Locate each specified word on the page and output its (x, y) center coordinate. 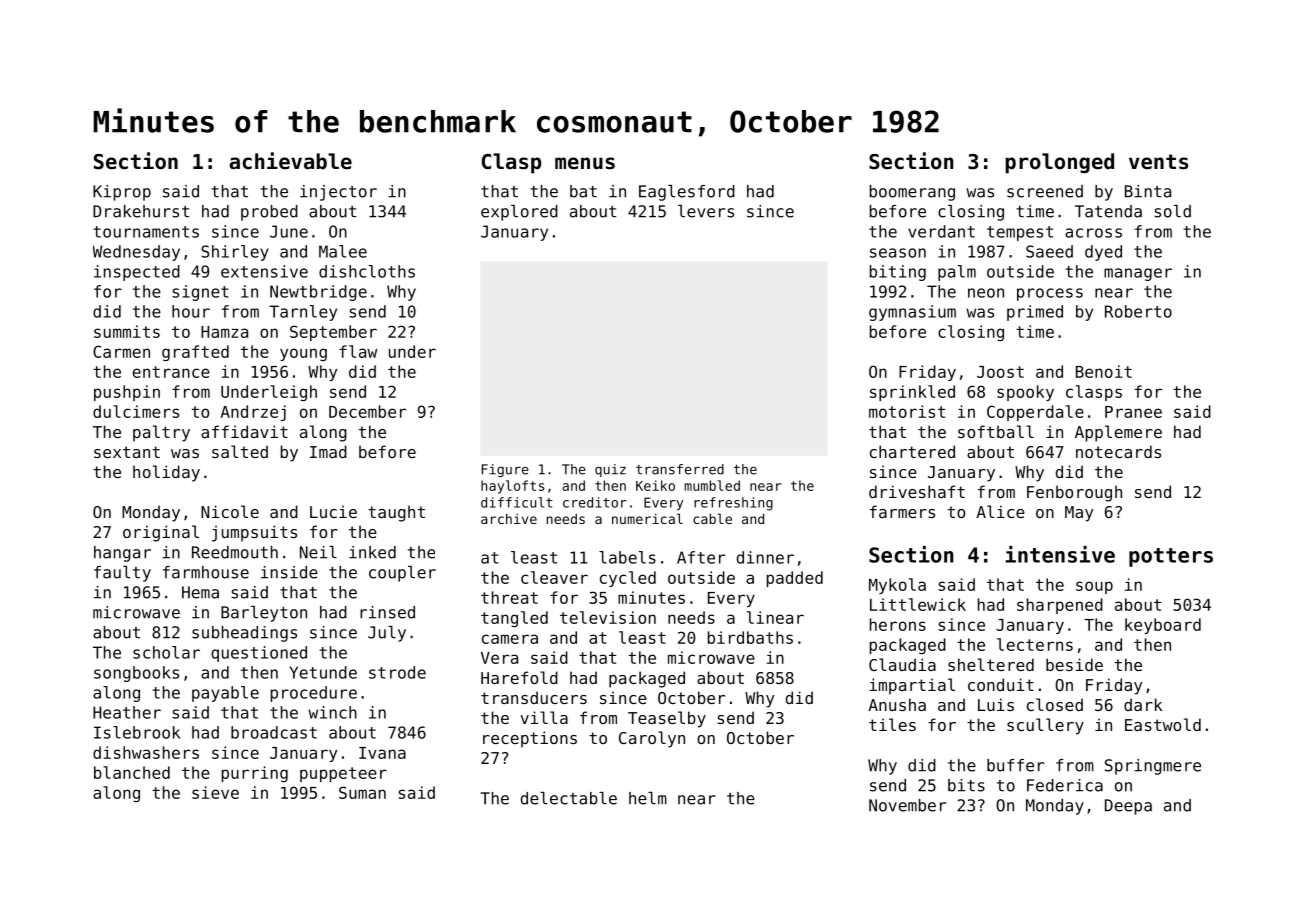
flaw (358, 351)
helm (648, 798)
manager (1138, 274)
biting (898, 273)
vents (1158, 162)
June (289, 231)
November (907, 805)
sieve (215, 792)
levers (706, 211)
